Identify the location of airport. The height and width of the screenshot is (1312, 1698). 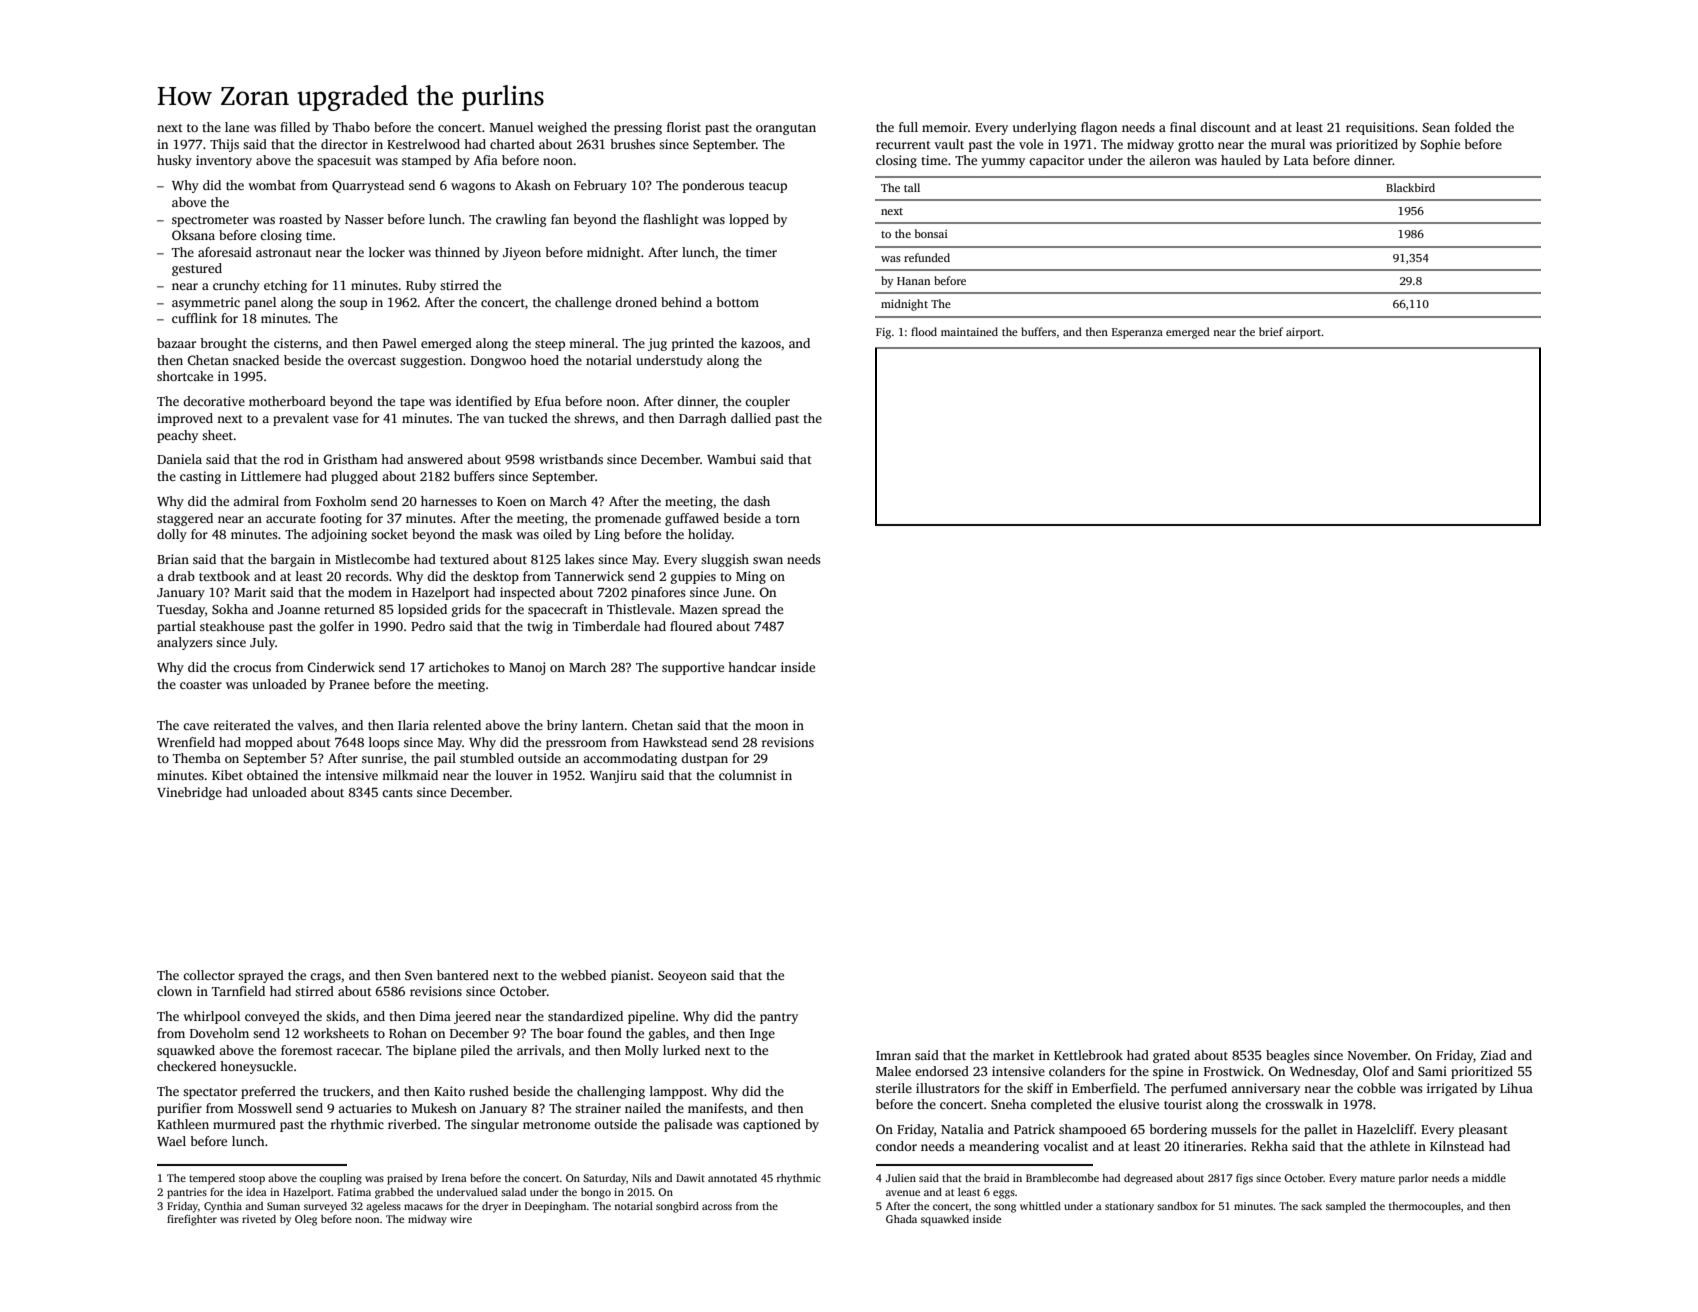
(1303, 333).
